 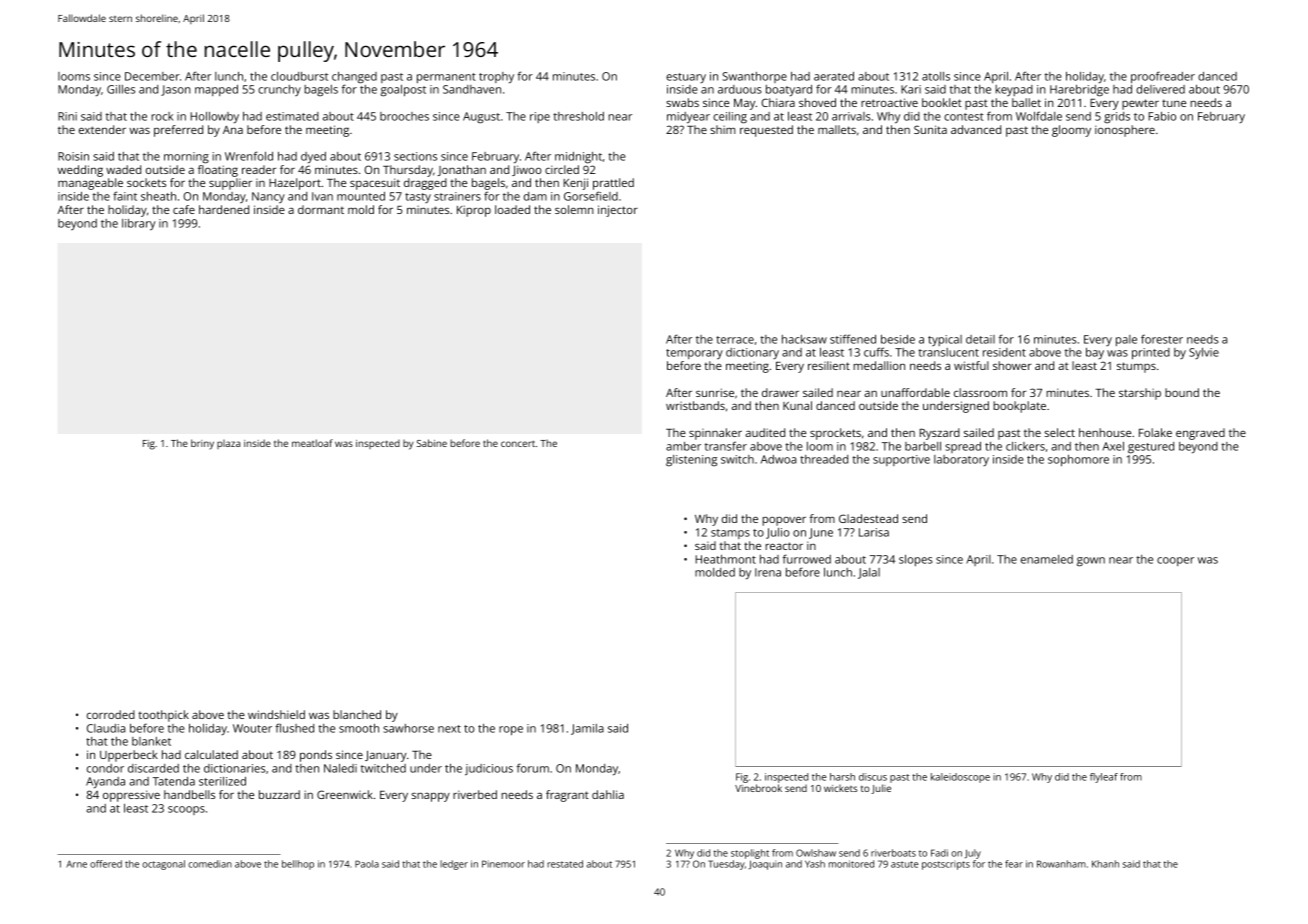 What do you see at coordinates (178, 131) in the document?
I see `preferred` at bounding box center [178, 131].
